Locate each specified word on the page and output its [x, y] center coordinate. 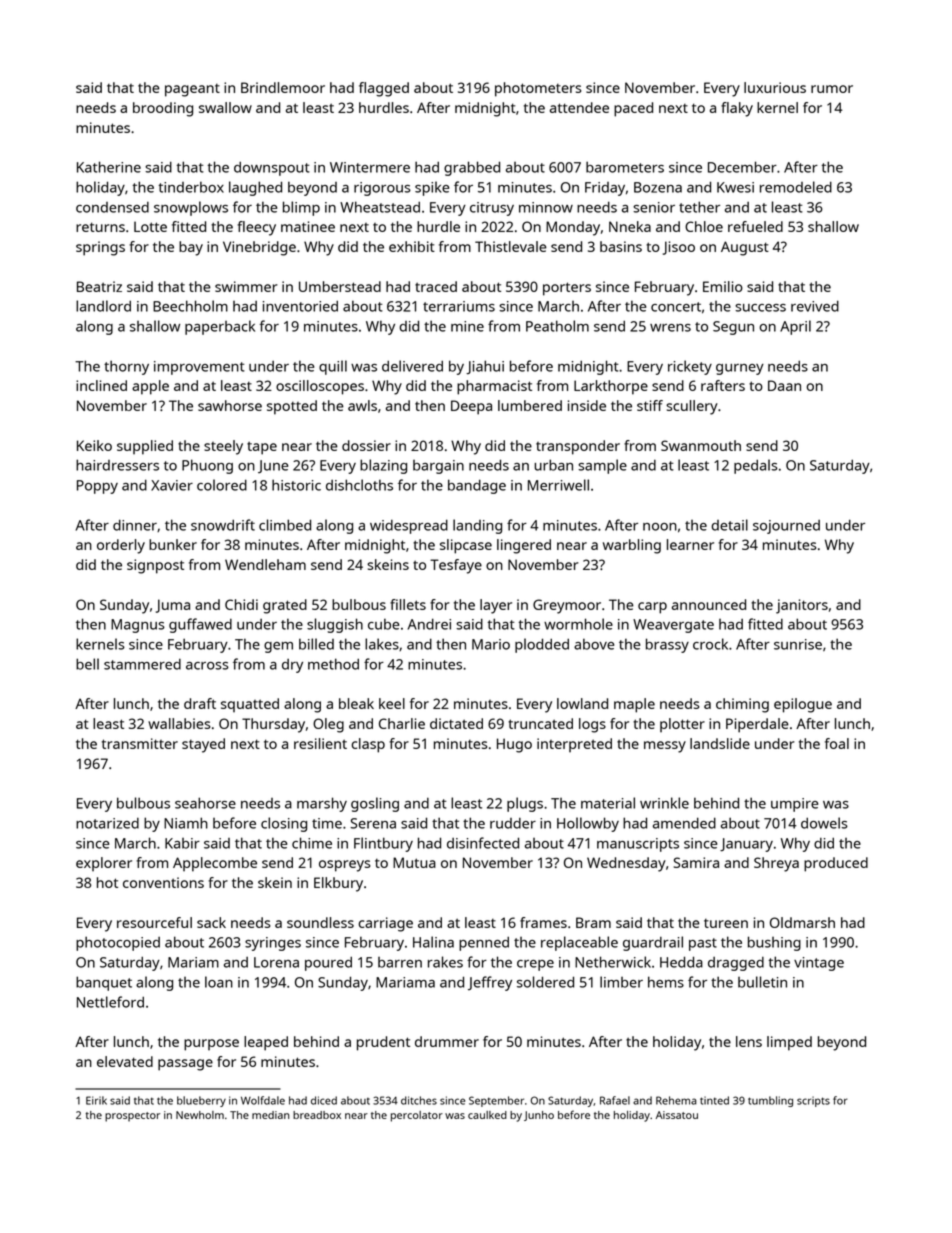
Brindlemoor [283, 87]
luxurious [775, 87]
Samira [696, 862]
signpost [155, 566]
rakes [445, 962]
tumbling [770, 1101]
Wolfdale [263, 1100]
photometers [538, 89]
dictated [456, 723]
